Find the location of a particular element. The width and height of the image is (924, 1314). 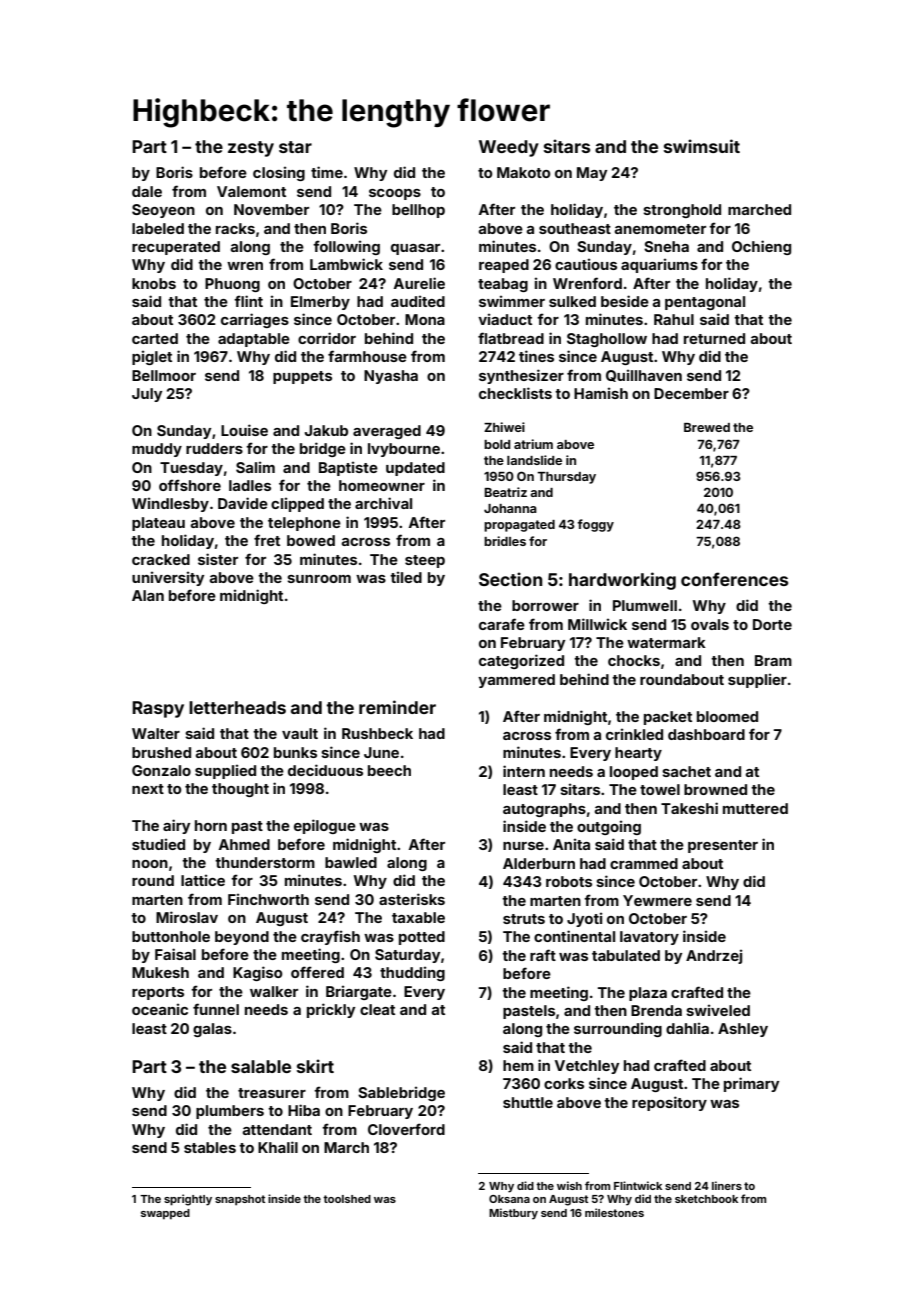

checklists is located at coordinates (515, 393).
